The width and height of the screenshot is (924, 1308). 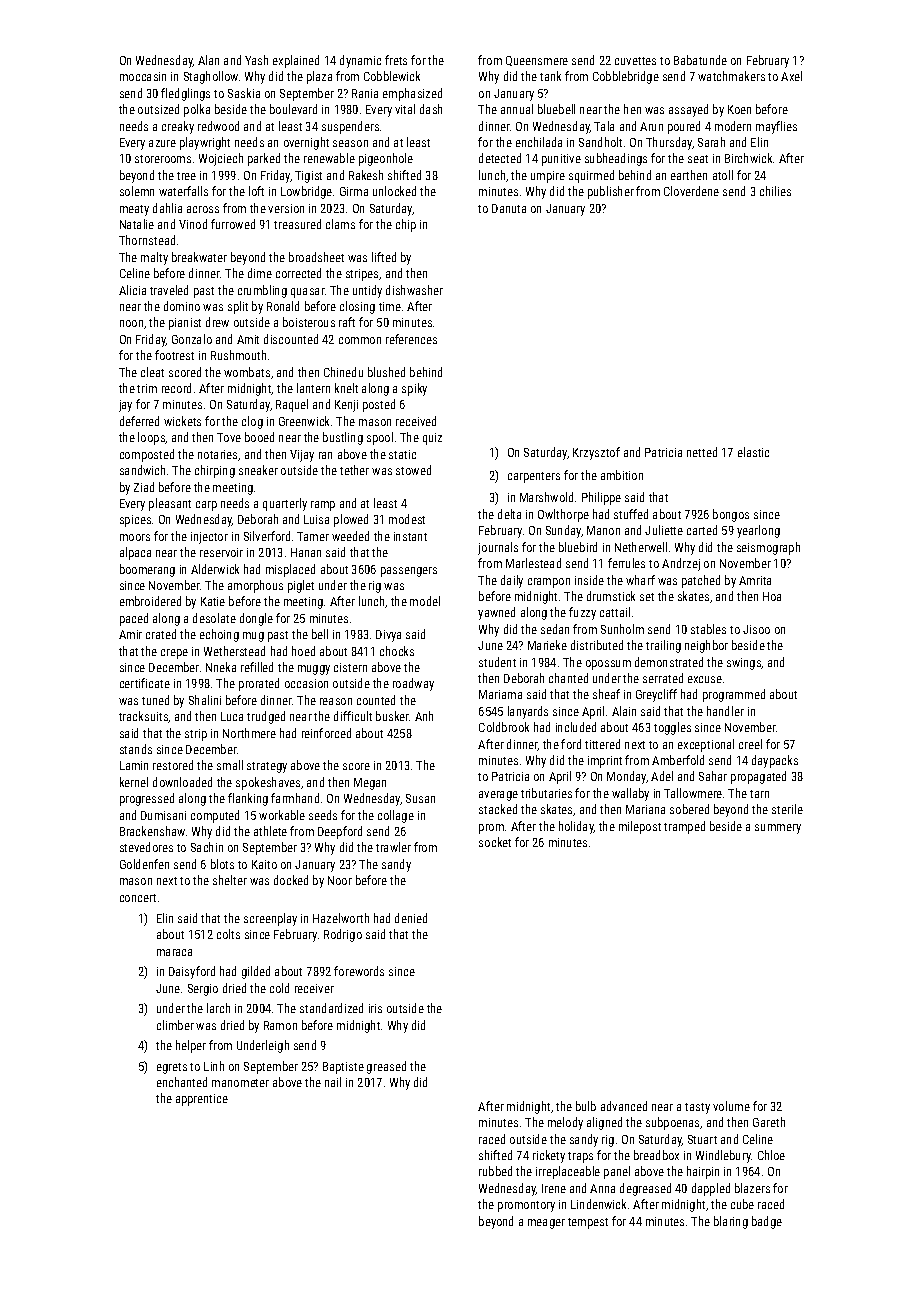 I want to click on chilies, so click(x=775, y=191).
